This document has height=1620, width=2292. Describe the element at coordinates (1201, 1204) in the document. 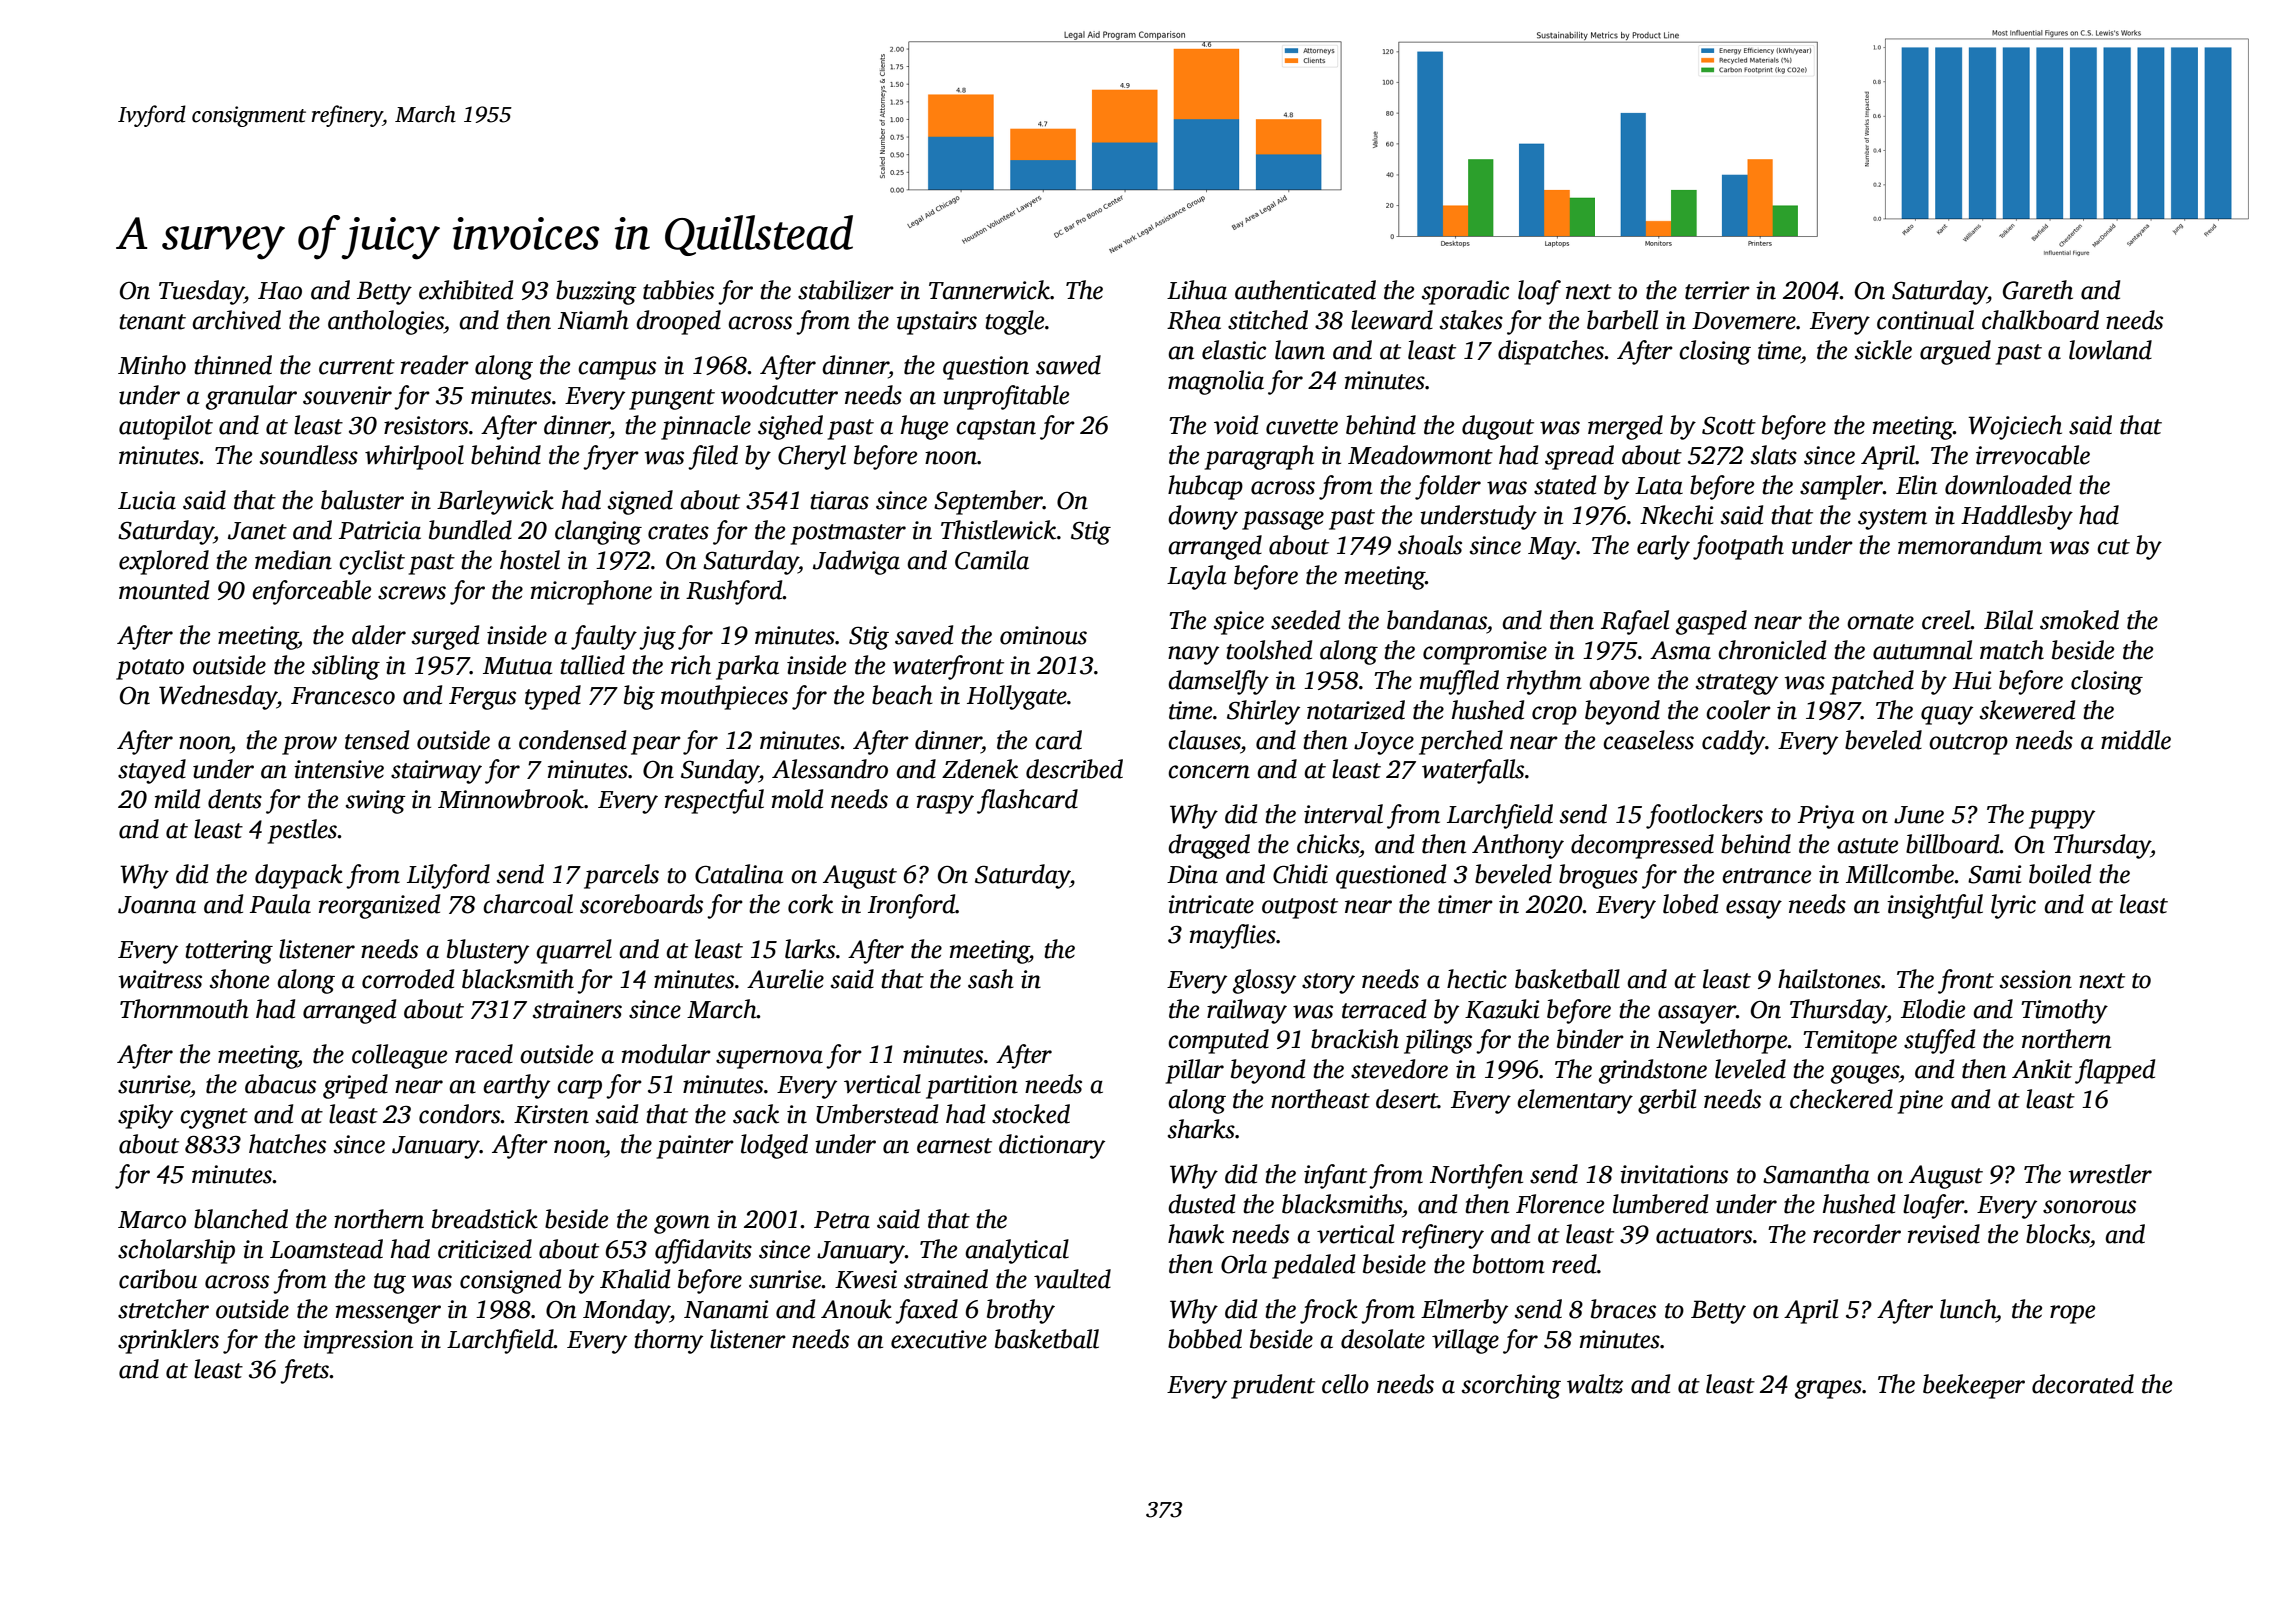

I see `dusted` at that location.
